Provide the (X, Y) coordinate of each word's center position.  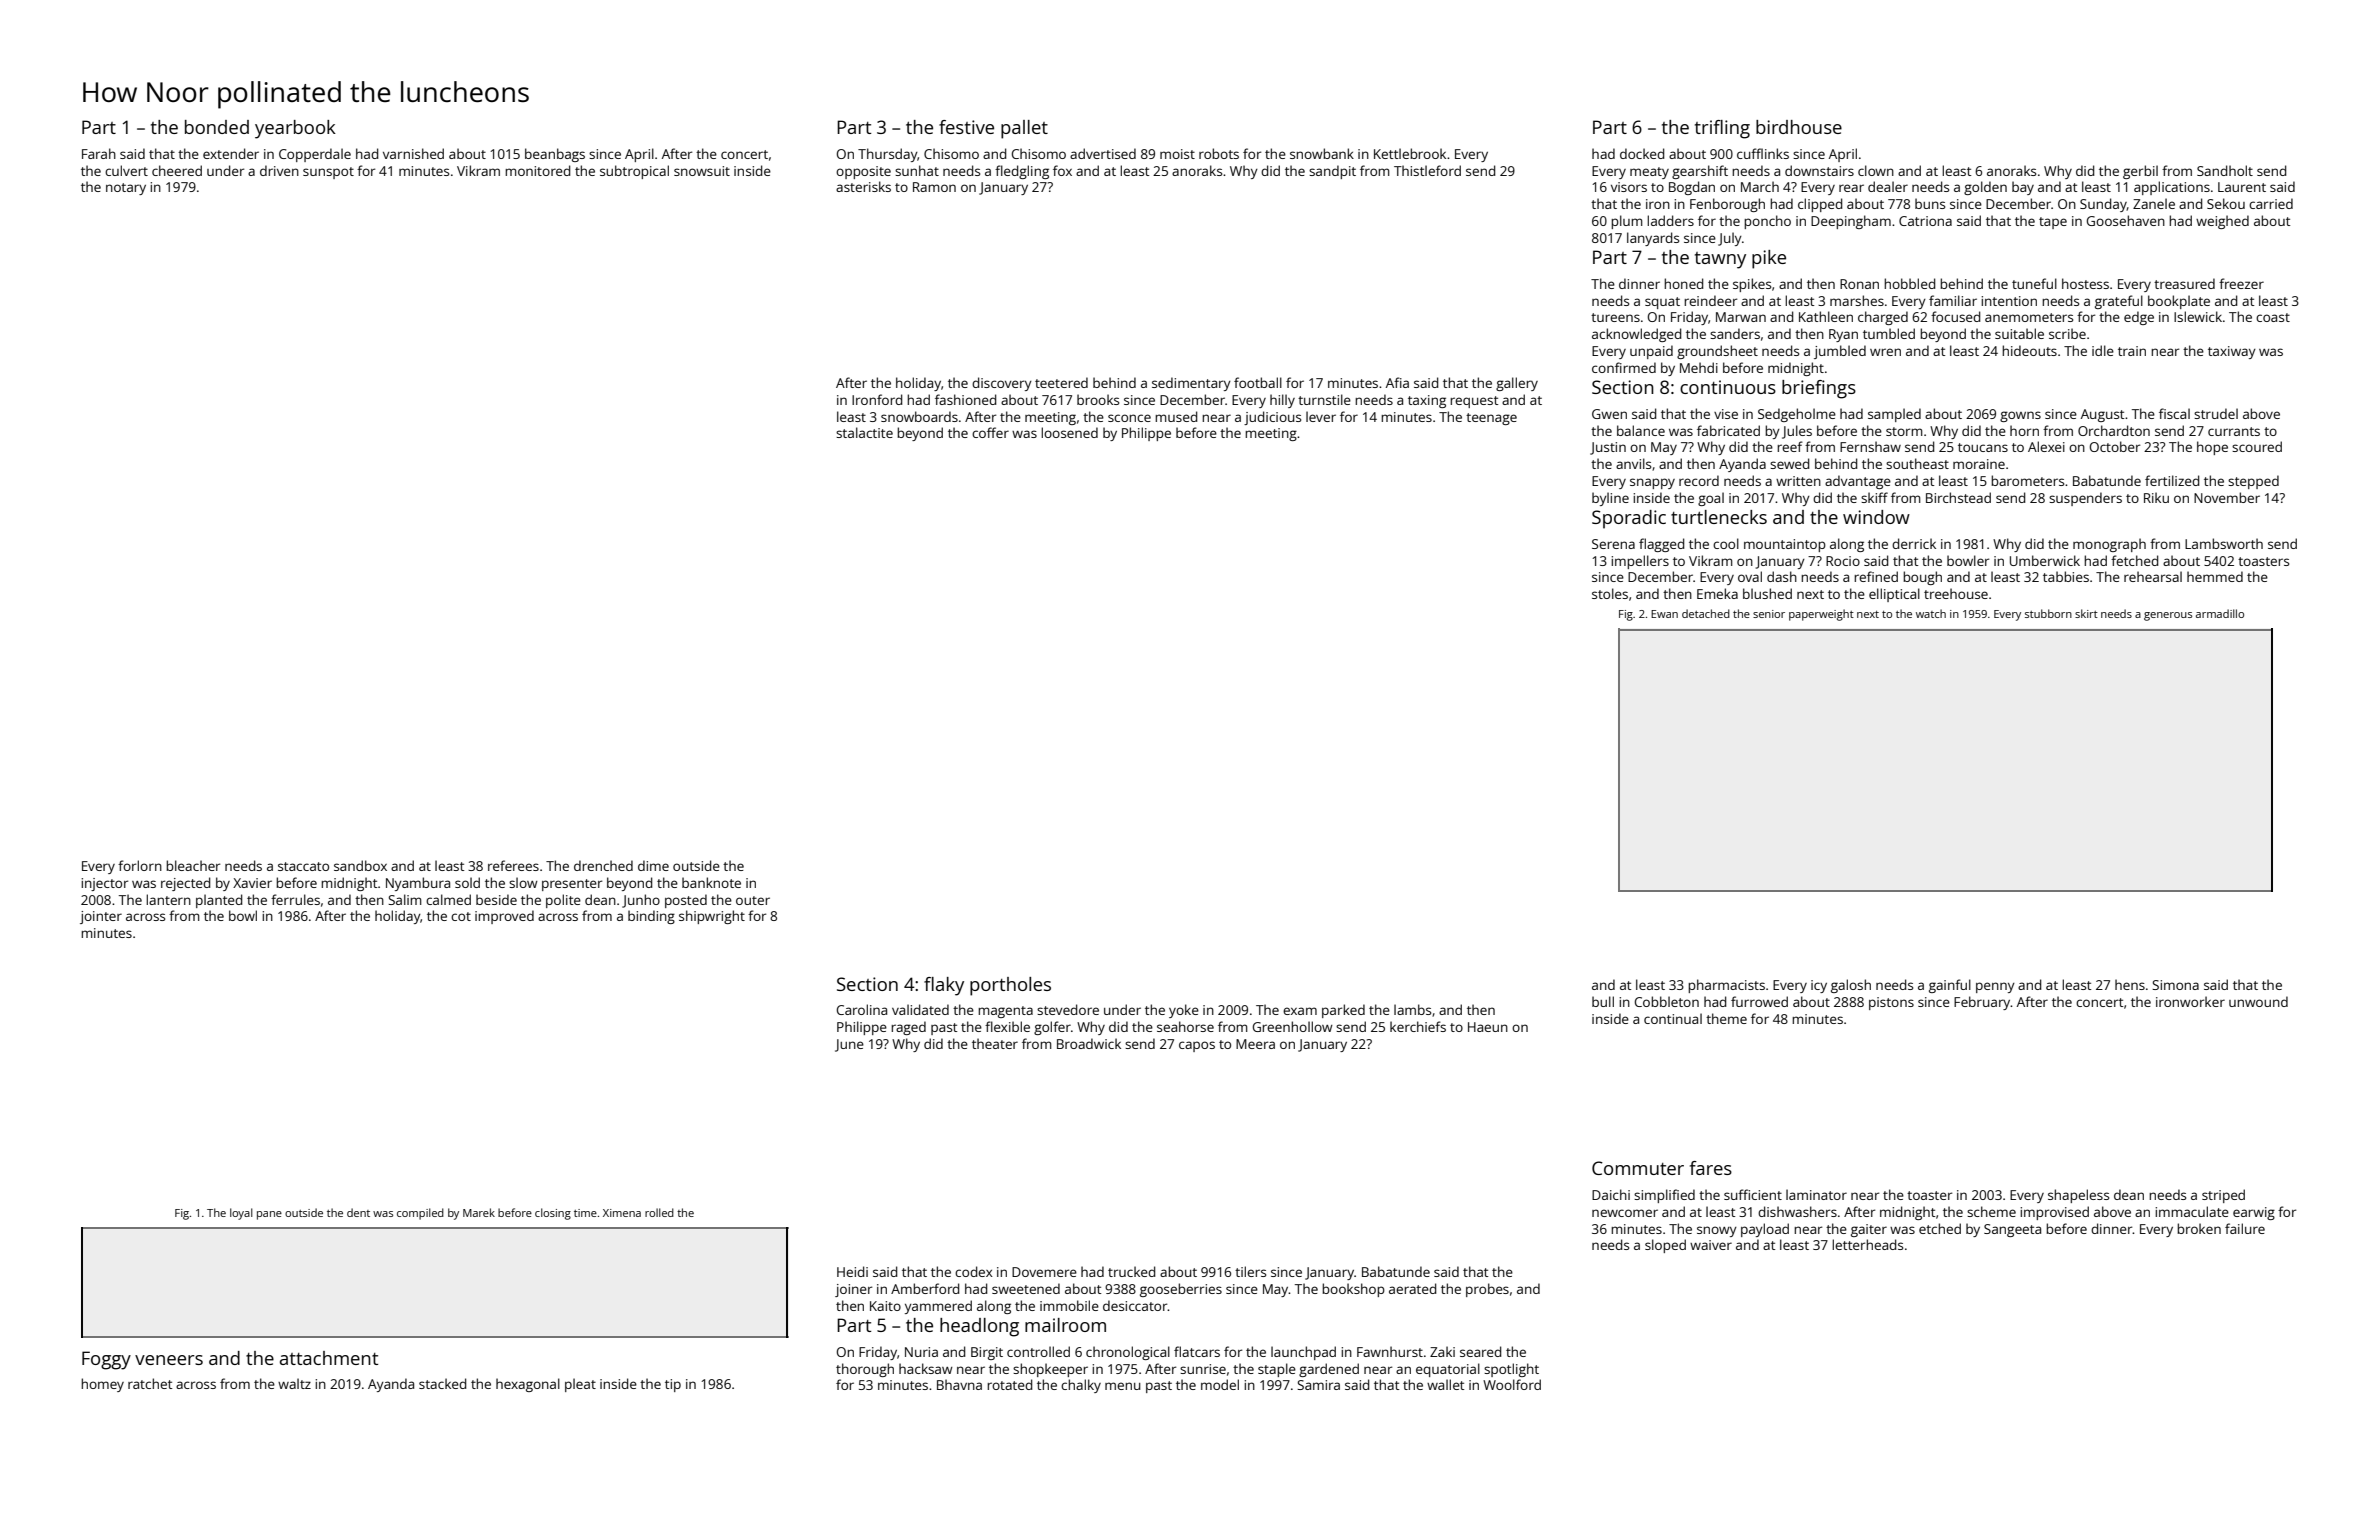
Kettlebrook (1410, 153)
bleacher (193, 865)
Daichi (1611, 1194)
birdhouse (1799, 127)
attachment (329, 1358)
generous (2168, 616)
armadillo (2220, 613)
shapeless (2078, 1196)
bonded (217, 127)
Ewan (1664, 614)
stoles (1610, 593)
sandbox (360, 865)
